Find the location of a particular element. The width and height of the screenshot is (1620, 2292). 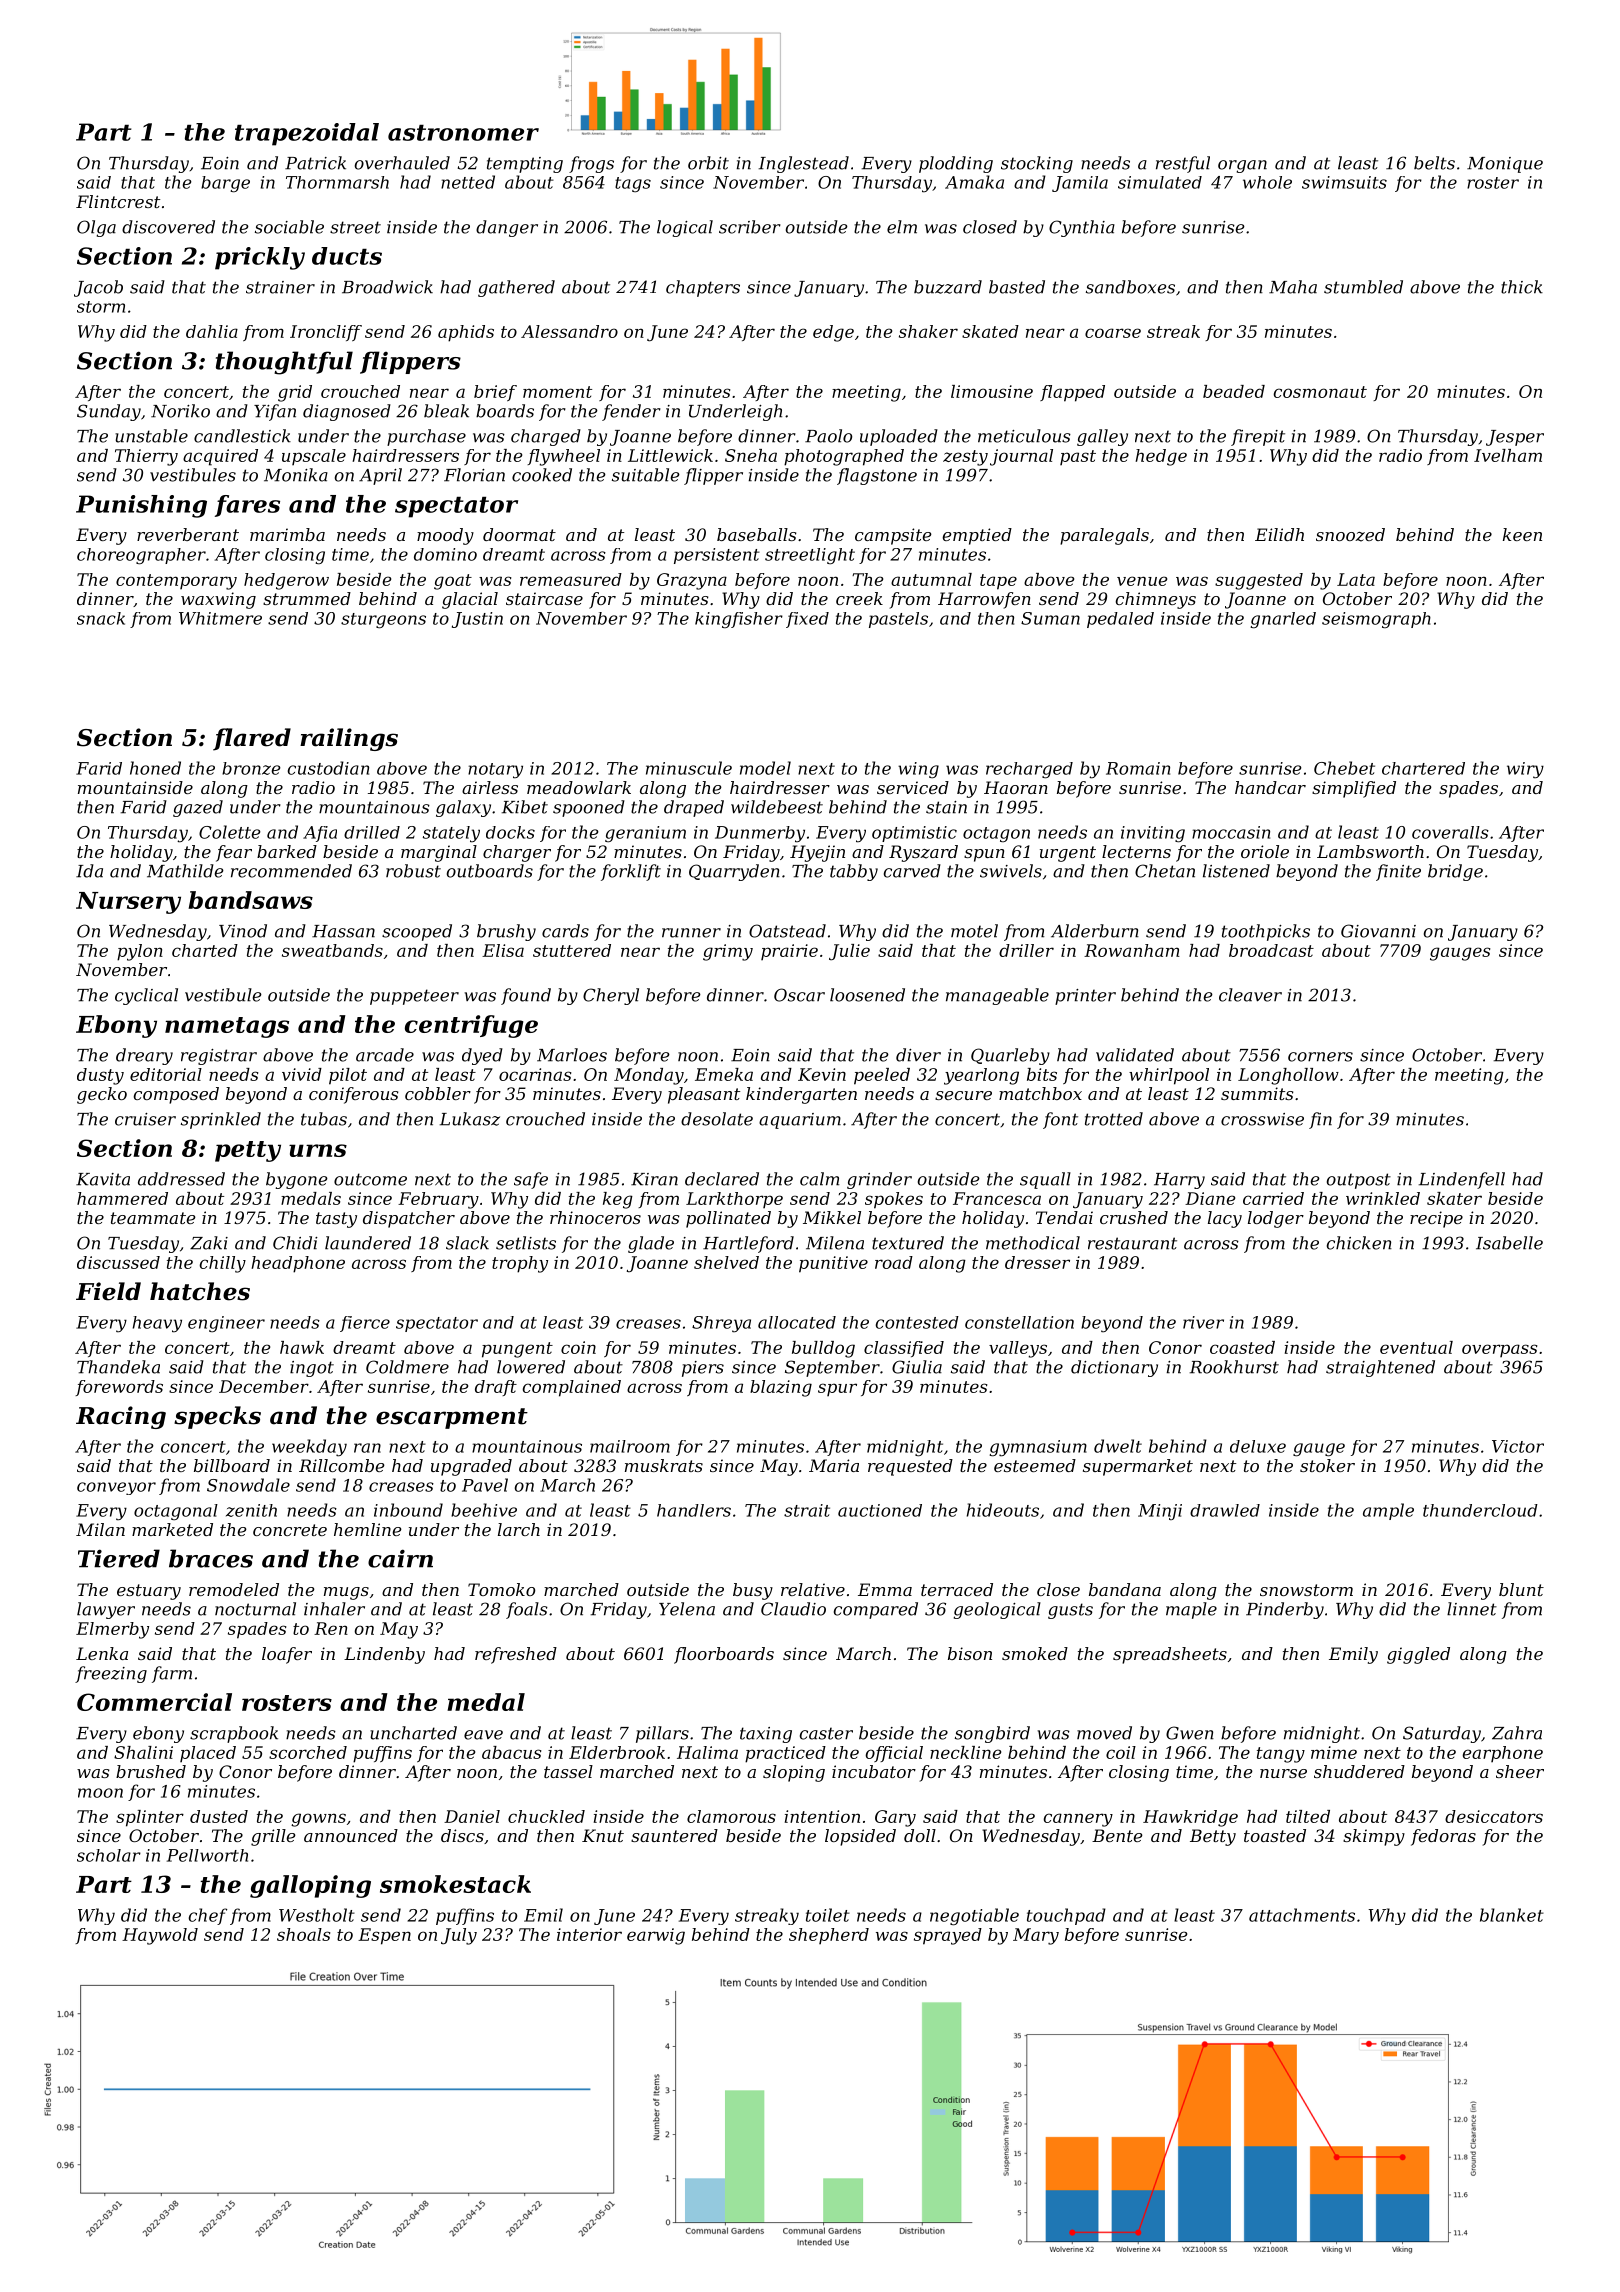

Rowanham is located at coordinates (1132, 950).
